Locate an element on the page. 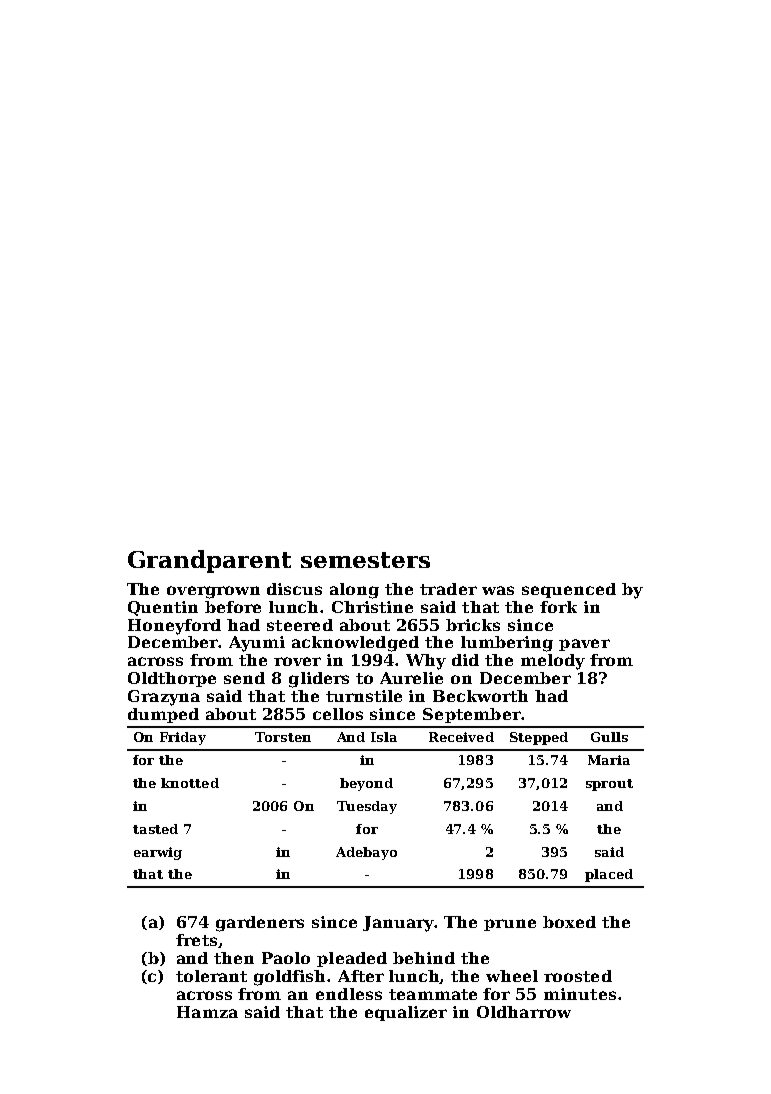  acknowledged is located at coordinates (355, 644).
